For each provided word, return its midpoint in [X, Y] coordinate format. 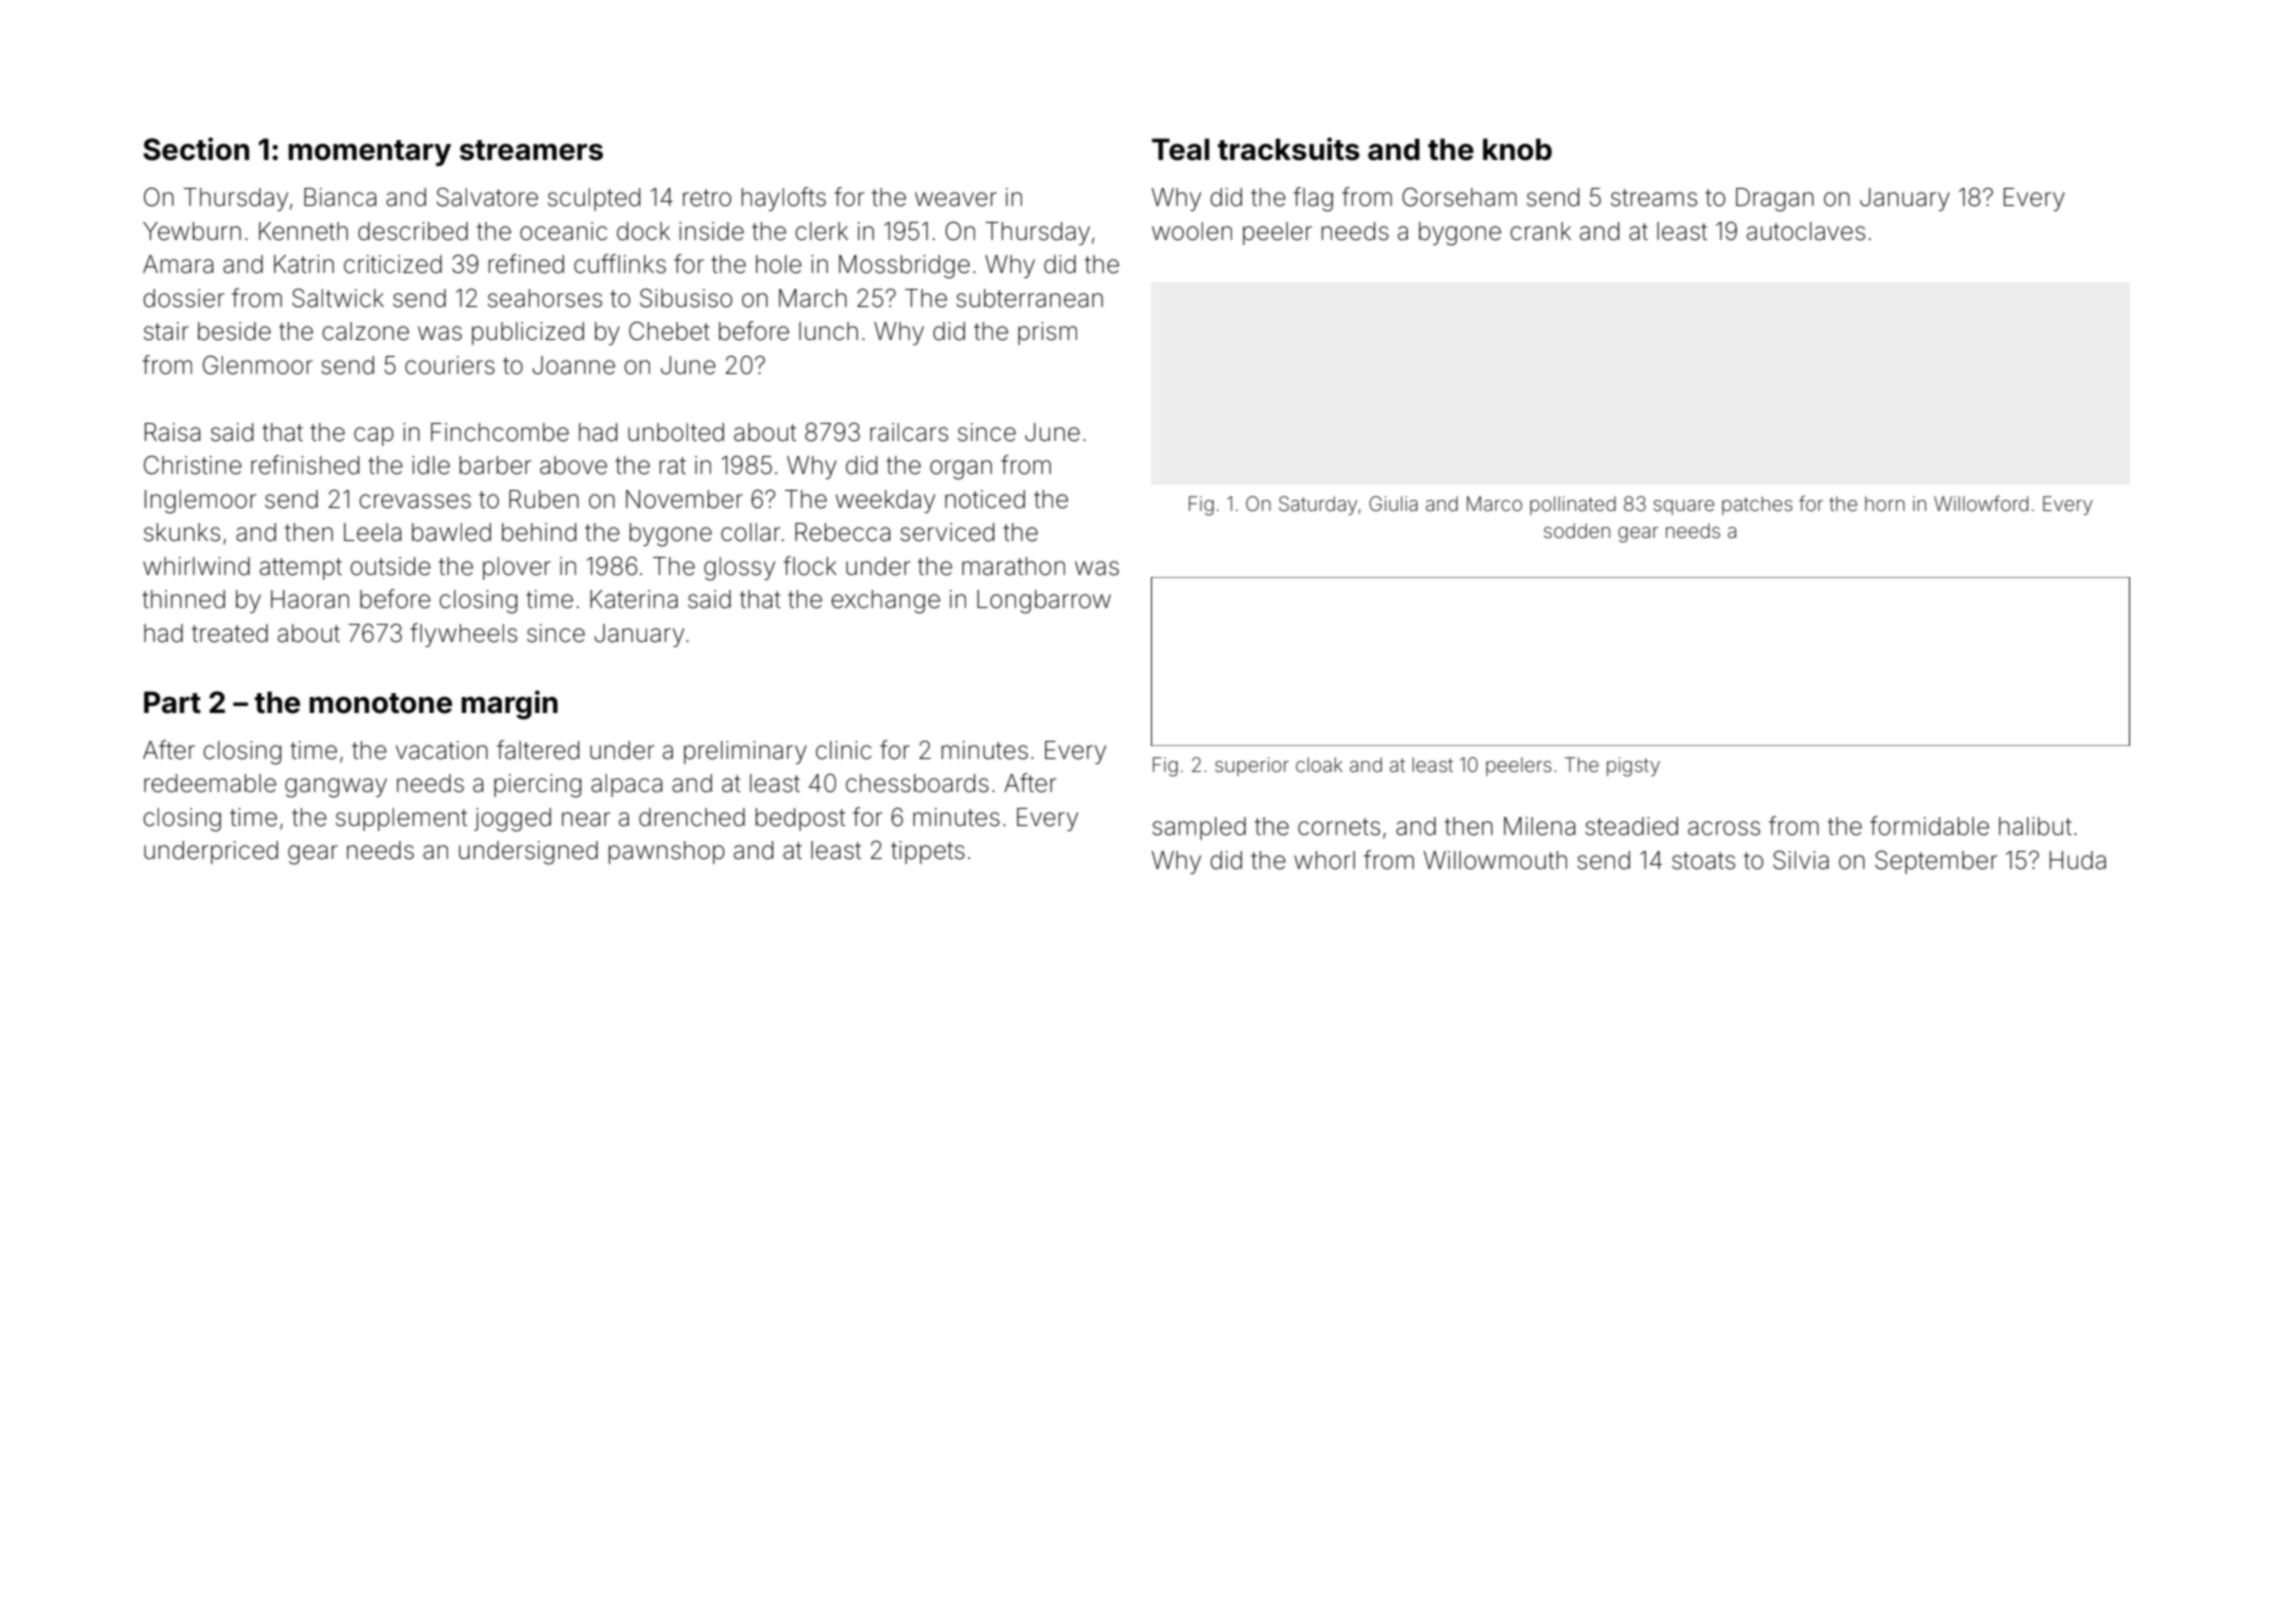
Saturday [1318, 505]
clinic [844, 750]
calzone [365, 331]
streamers [531, 150]
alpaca [626, 785]
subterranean [1029, 298]
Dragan [1775, 200]
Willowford [1981, 503]
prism [1047, 333]
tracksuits [1289, 149]
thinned [183, 599]
